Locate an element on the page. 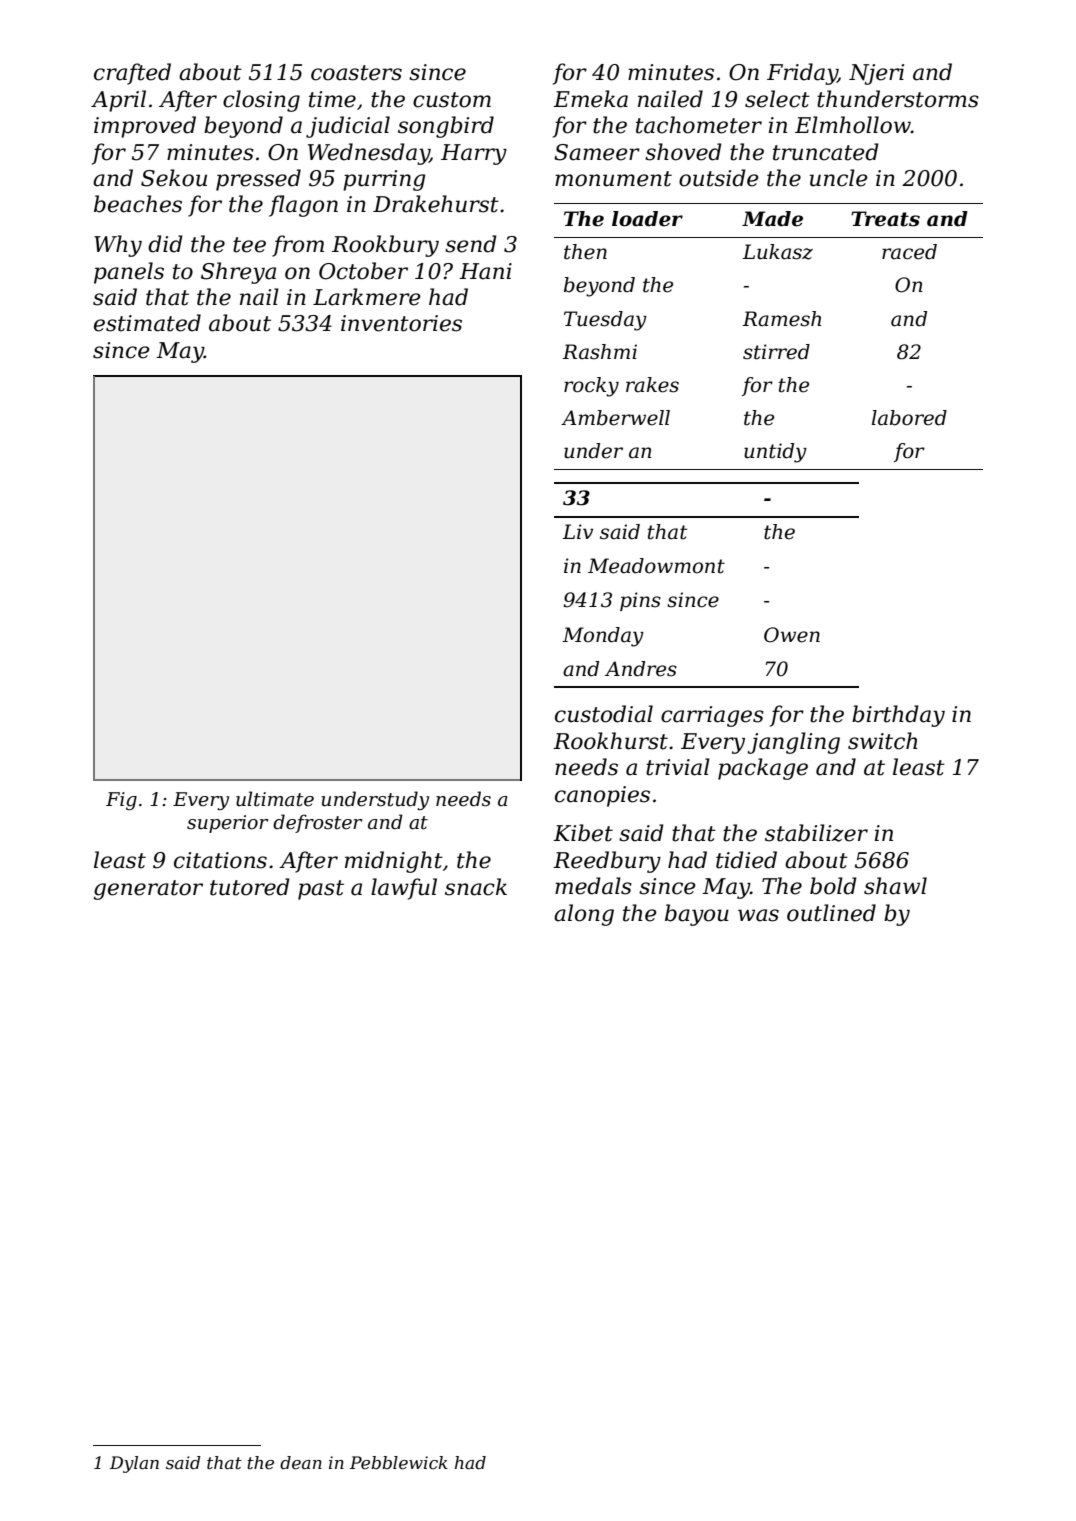  estimated is located at coordinates (147, 323).
